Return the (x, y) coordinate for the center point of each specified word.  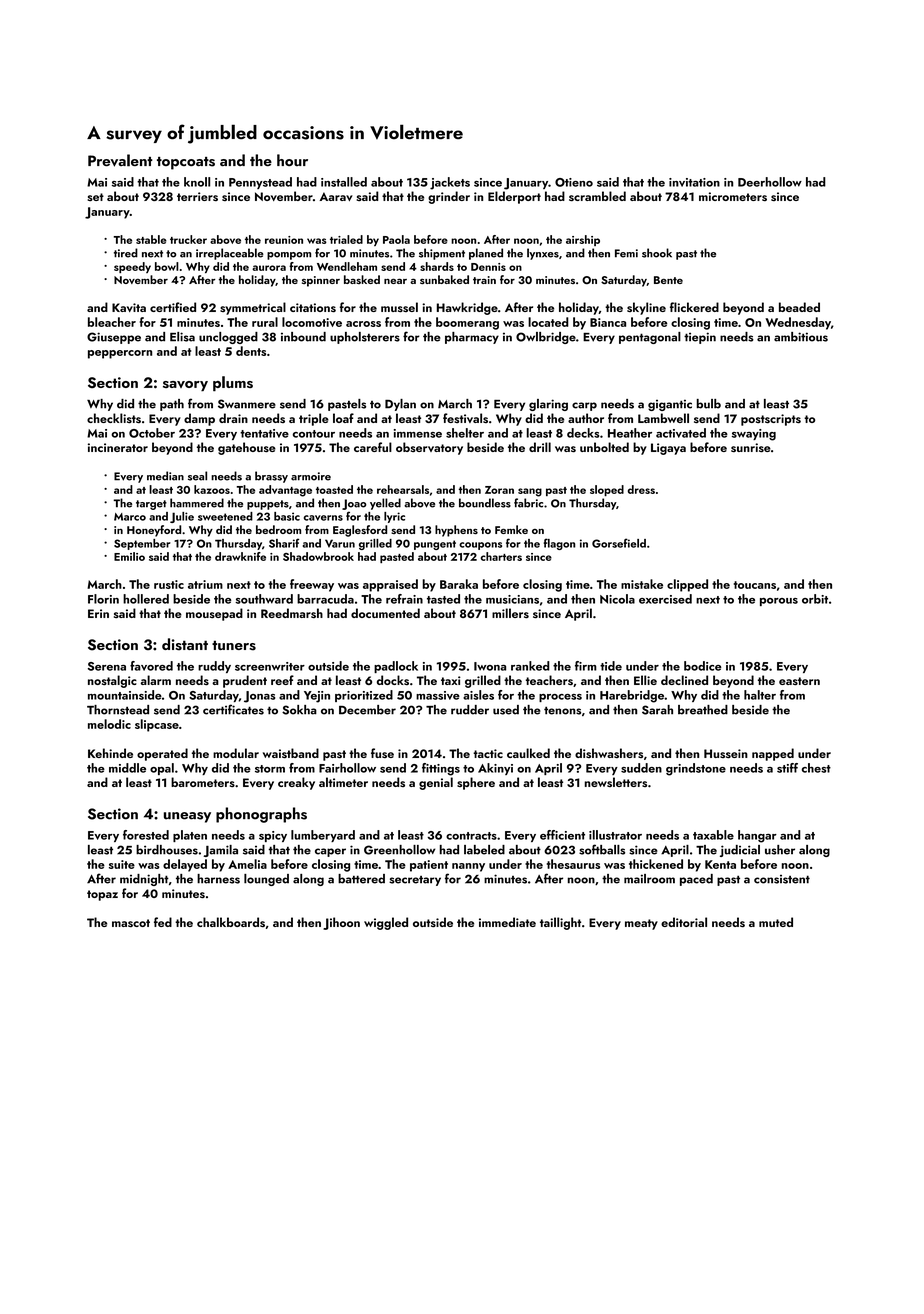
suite (122, 864)
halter (760, 695)
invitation (694, 182)
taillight (560, 923)
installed (344, 182)
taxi (451, 680)
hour (292, 160)
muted (776, 922)
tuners (234, 645)
